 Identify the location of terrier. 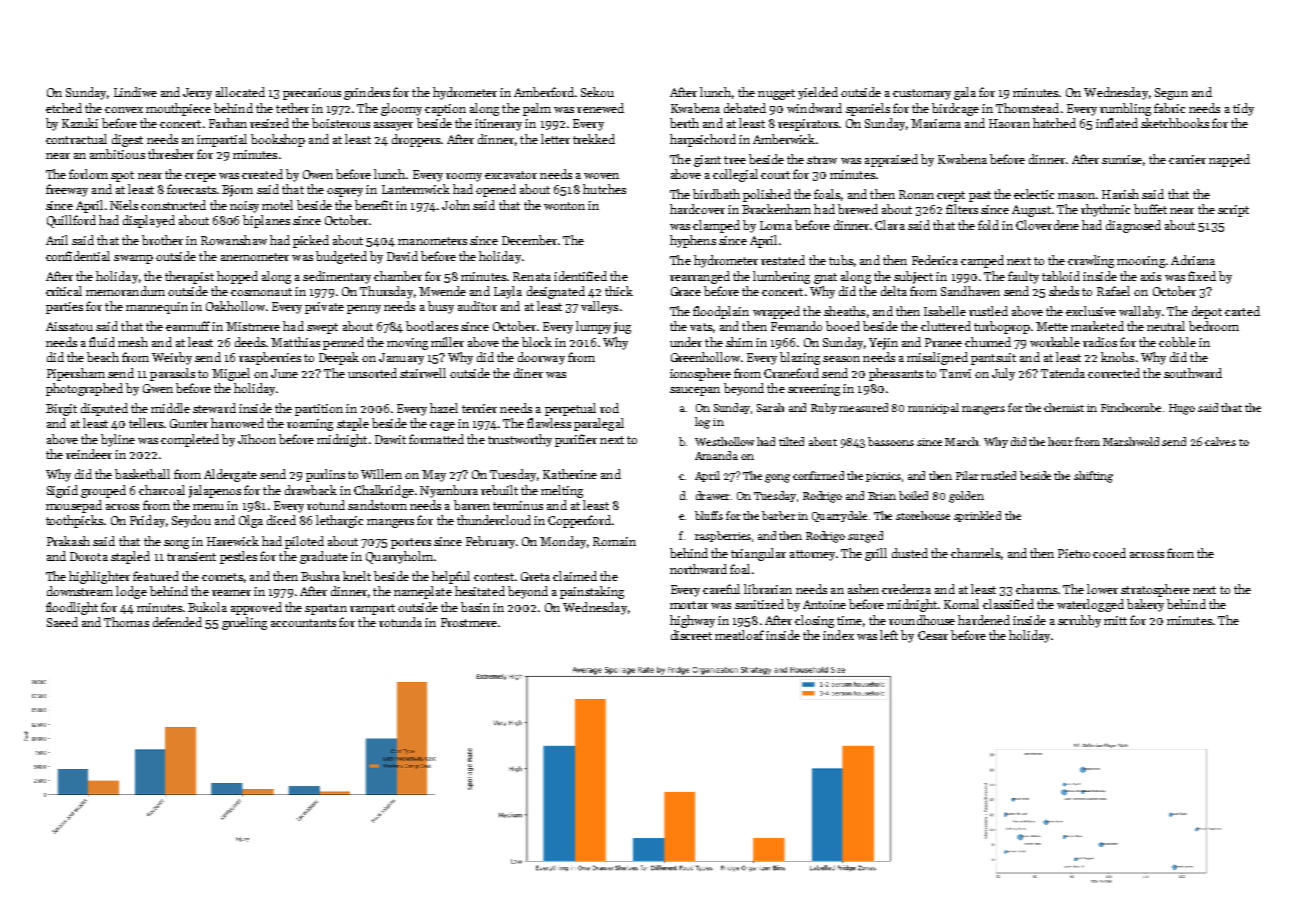
(479, 408).
